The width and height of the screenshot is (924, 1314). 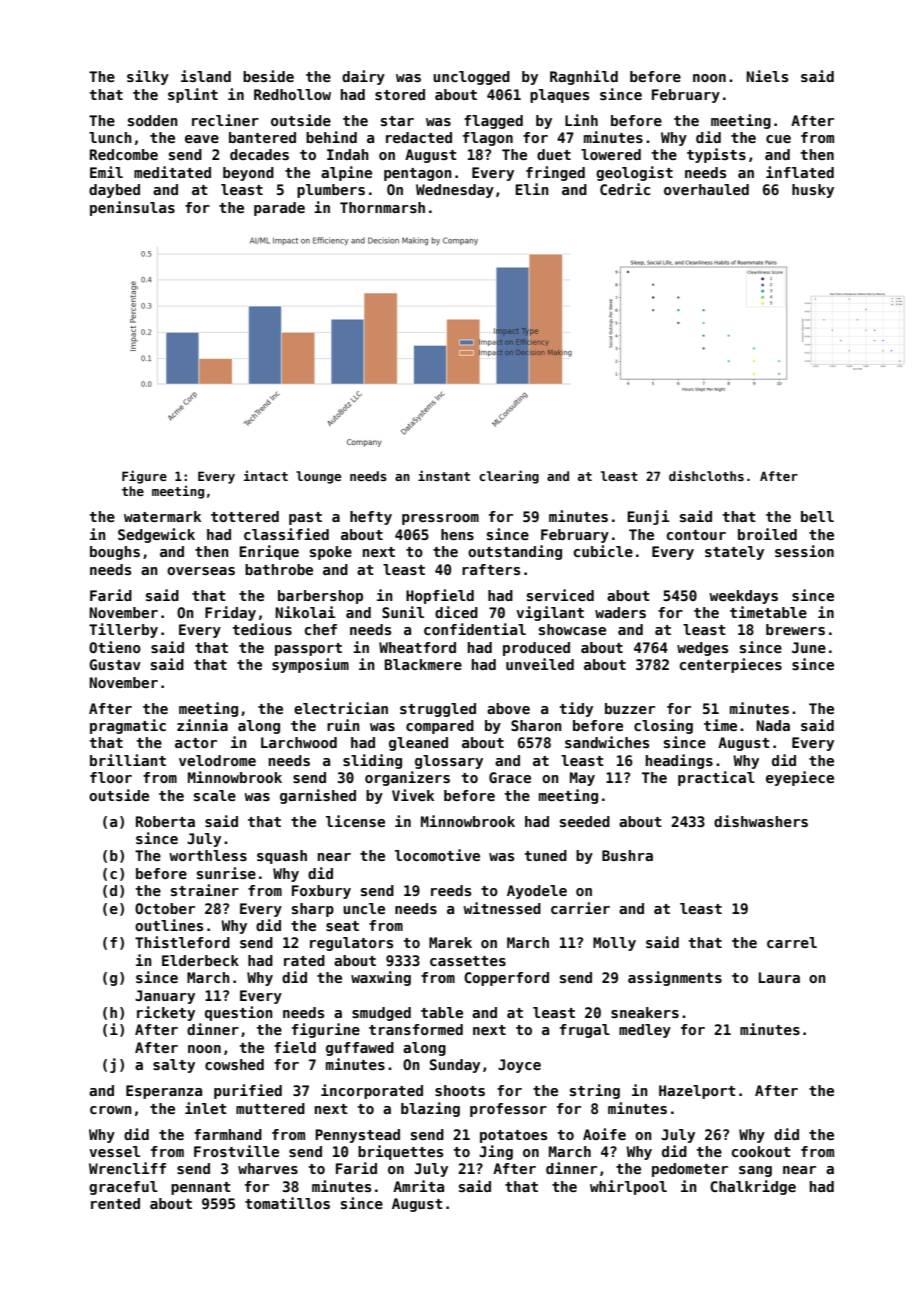 I want to click on Figure, so click(x=144, y=477).
